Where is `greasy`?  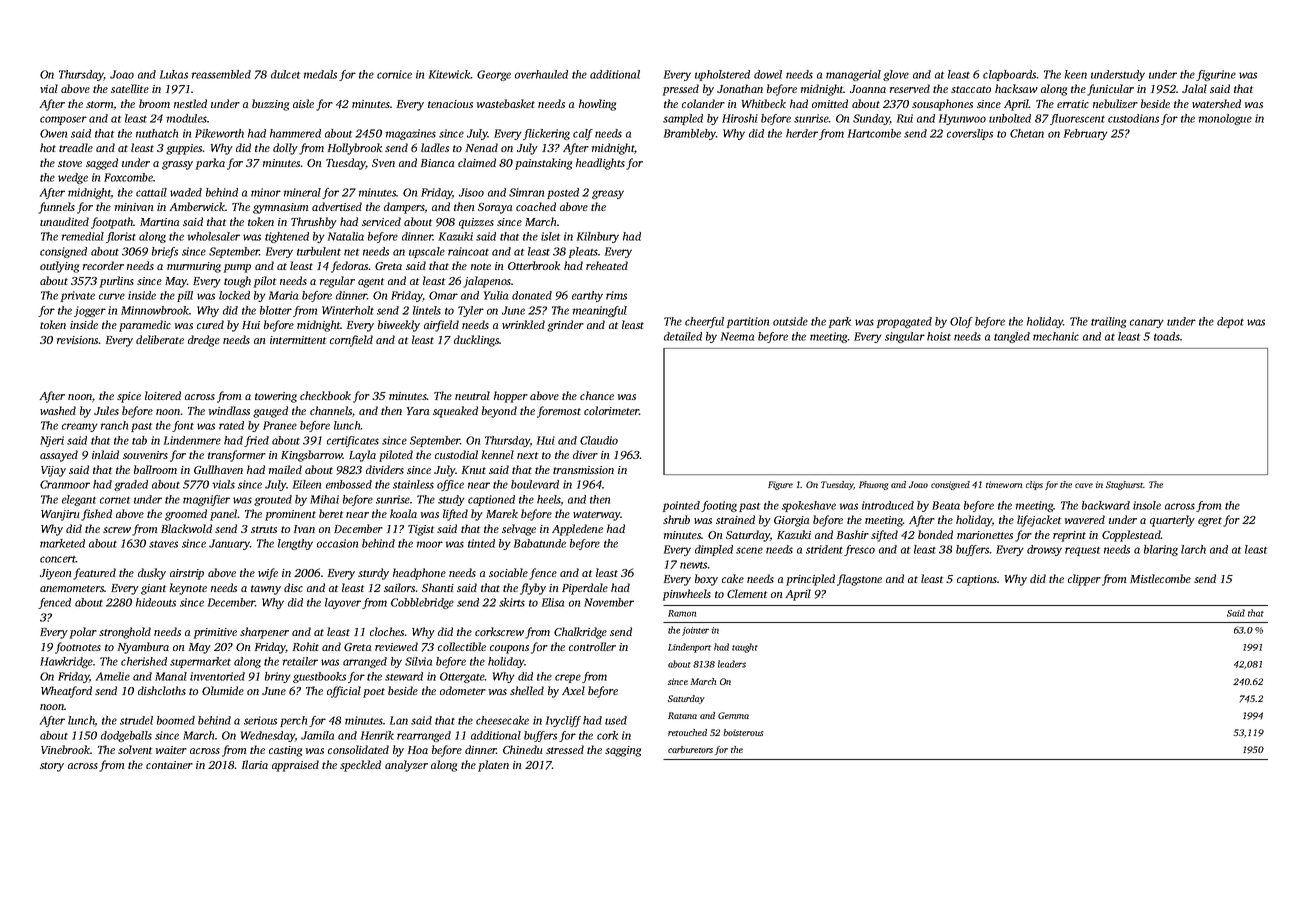
greasy is located at coordinates (608, 194).
